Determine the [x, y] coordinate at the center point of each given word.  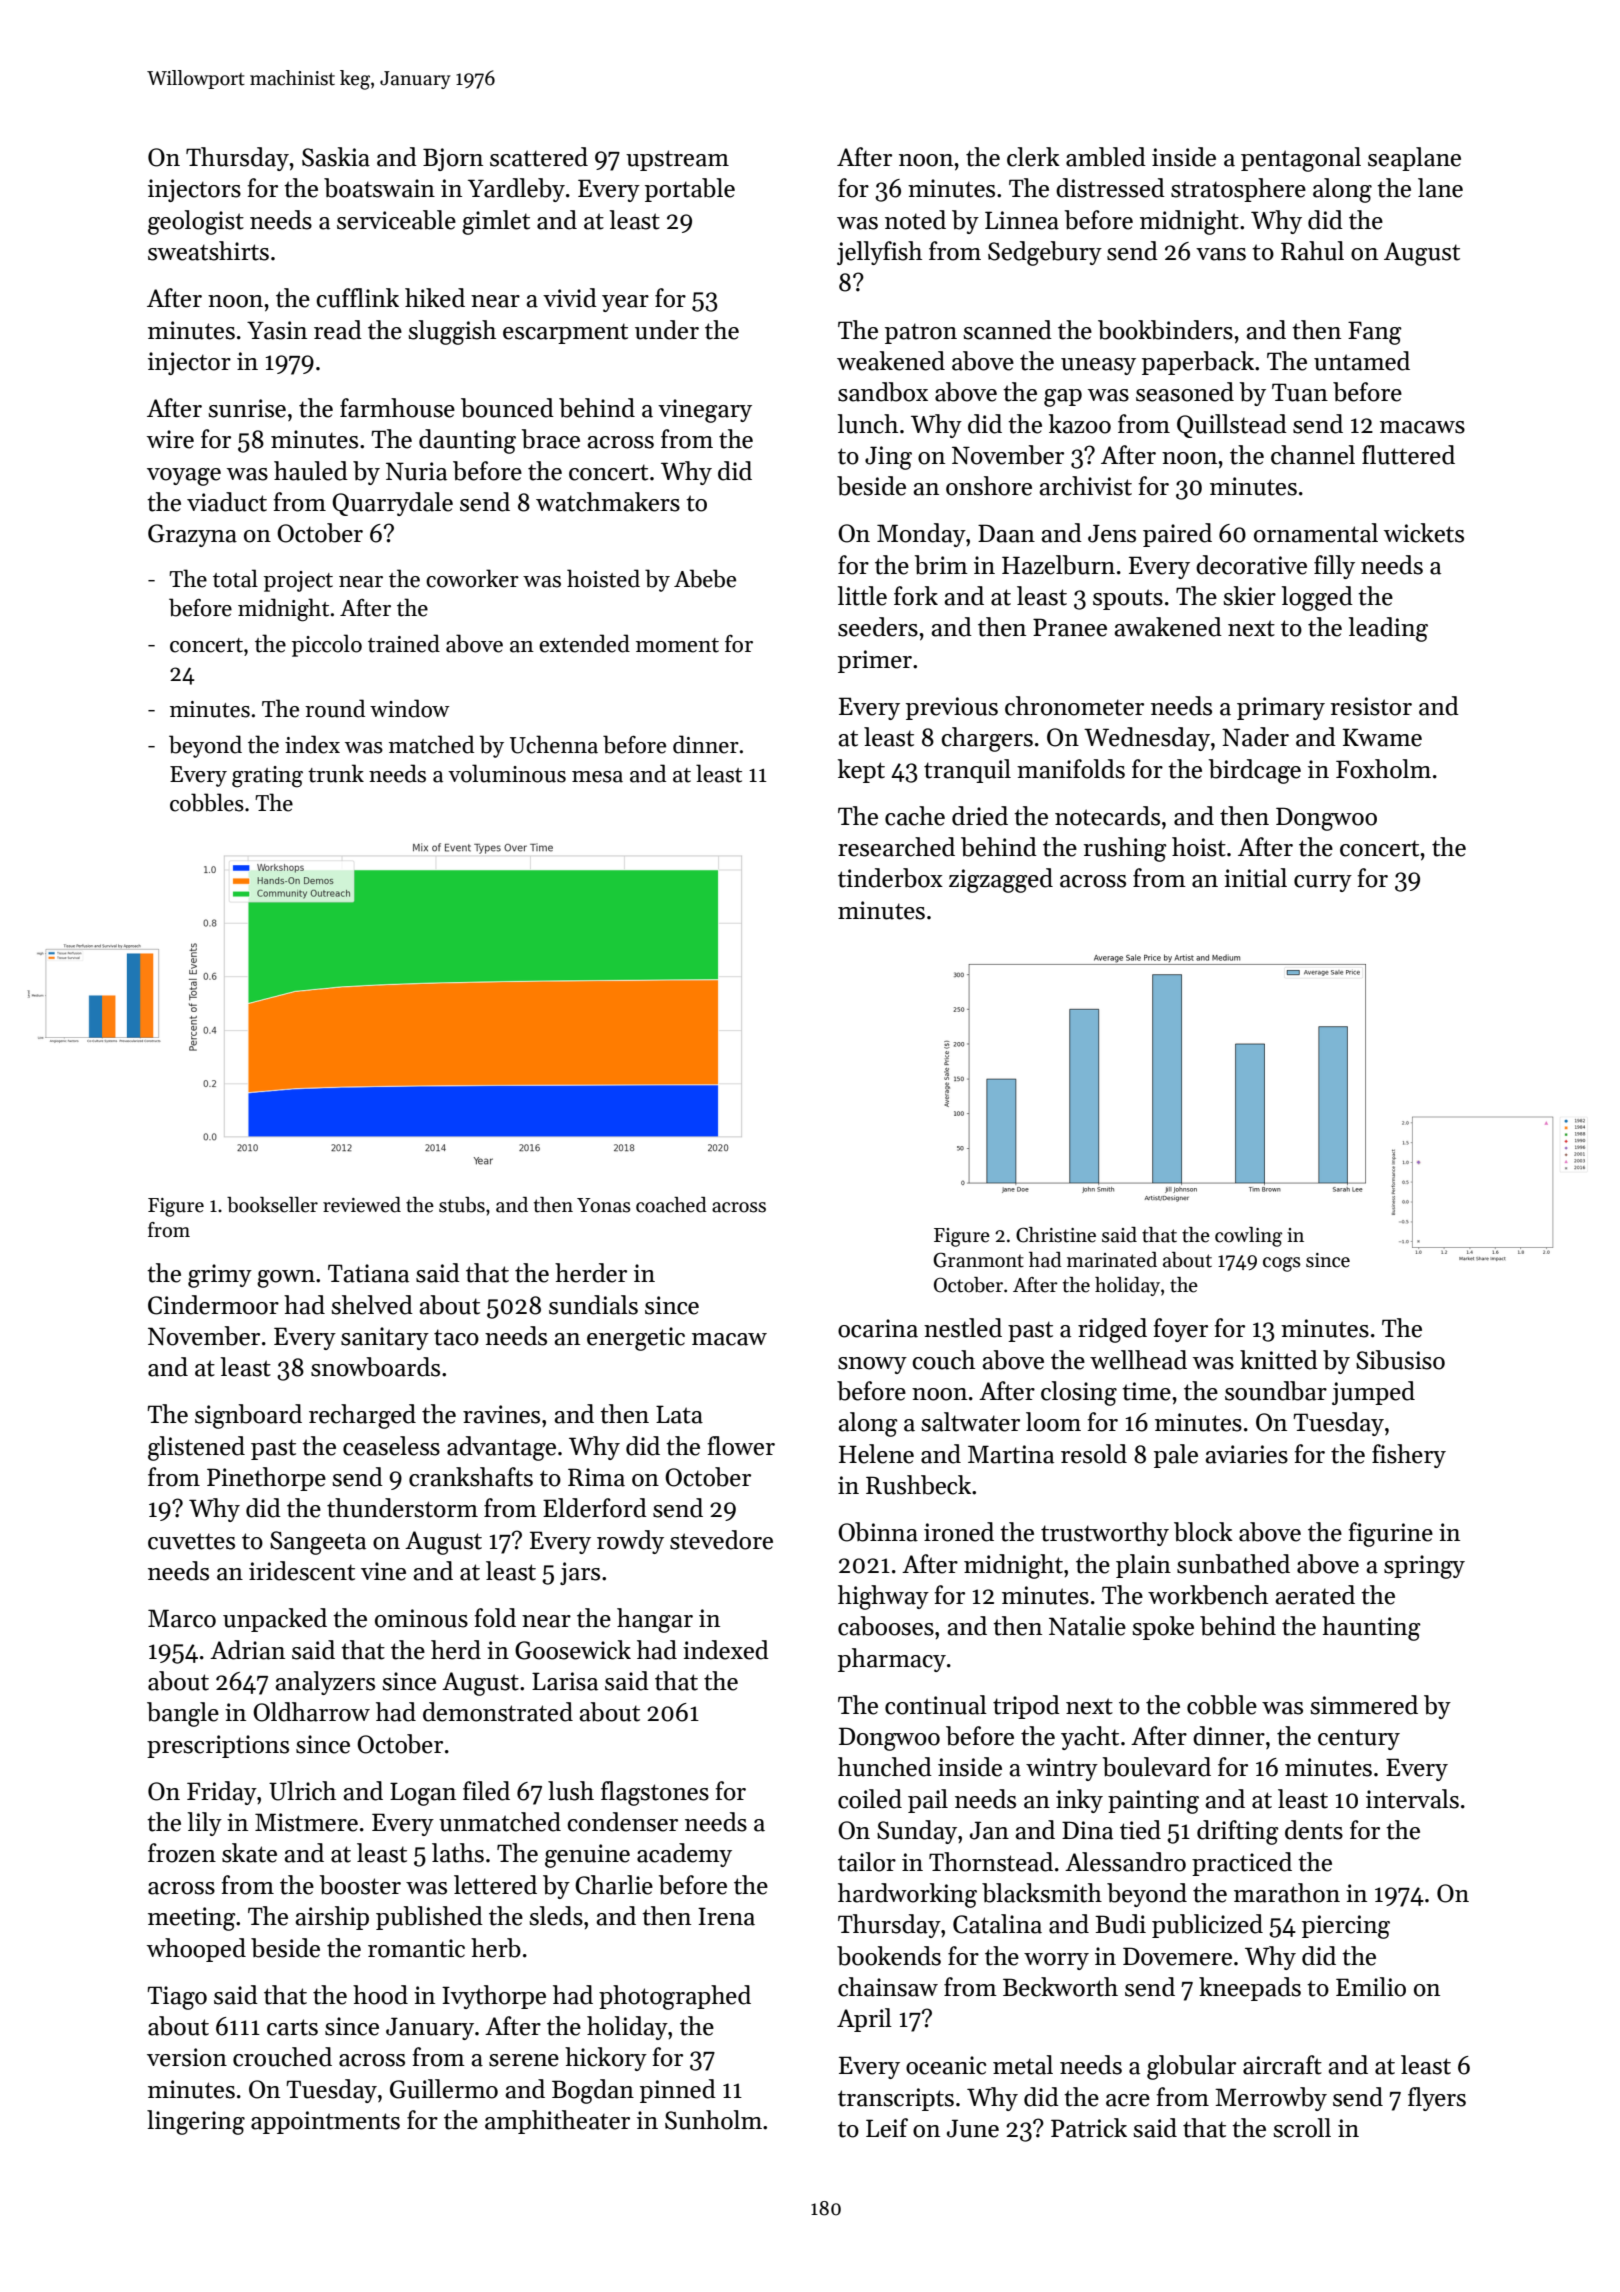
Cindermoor [213, 1305]
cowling [1248, 1237]
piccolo [327, 645]
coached [671, 1205]
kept [861, 771]
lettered [495, 1885]
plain [1143, 1566]
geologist [196, 222]
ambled [1106, 157]
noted [915, 220]
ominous [421, 1618]
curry [1323, 883]
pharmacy [892, 1660]
